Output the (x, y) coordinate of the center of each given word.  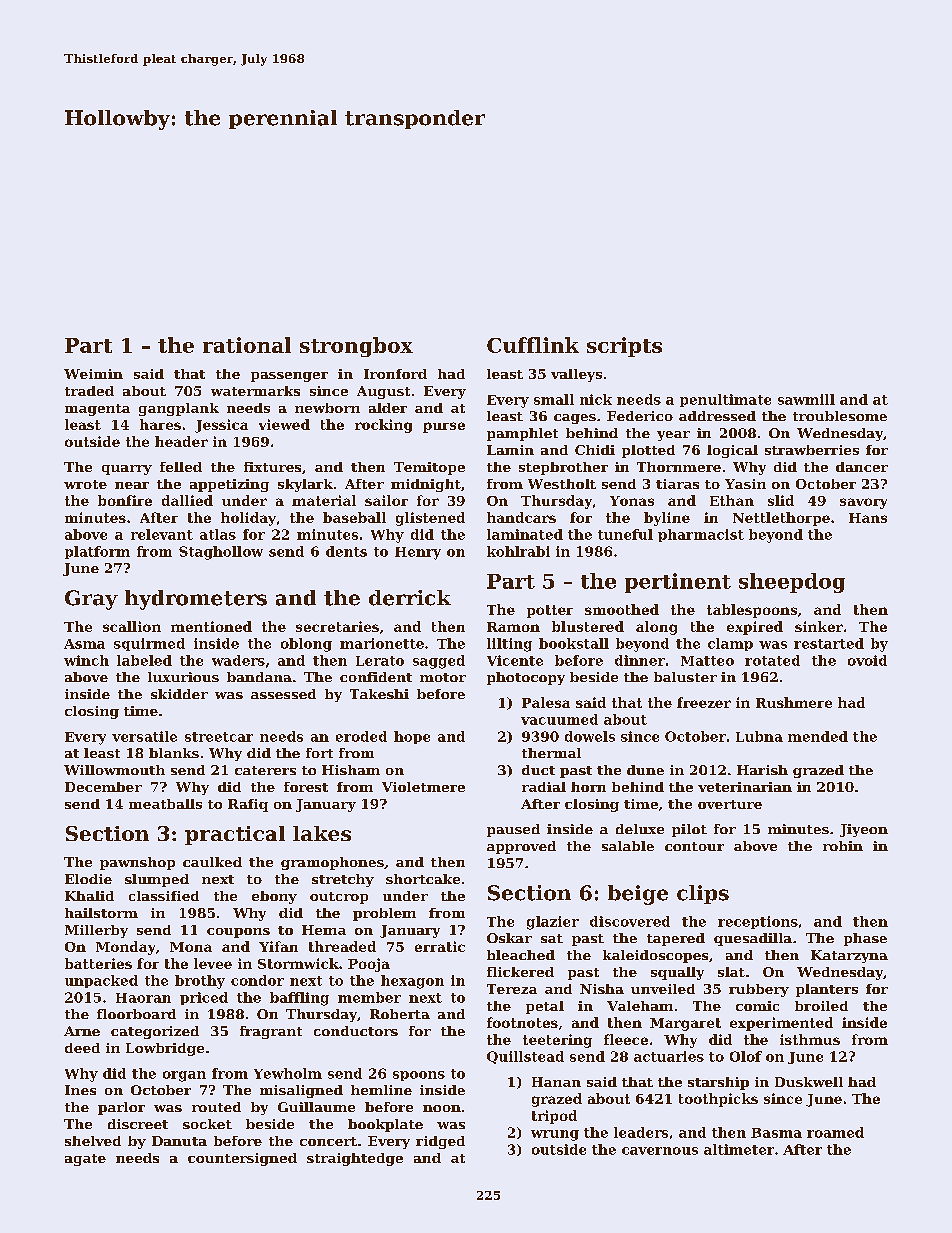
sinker (819, 626)
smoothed (622, 609)
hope (412, 737)
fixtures (272, 467)
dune (645, 770)
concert (328, 1141)
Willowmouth (114, 770)
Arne (82, 1031)
